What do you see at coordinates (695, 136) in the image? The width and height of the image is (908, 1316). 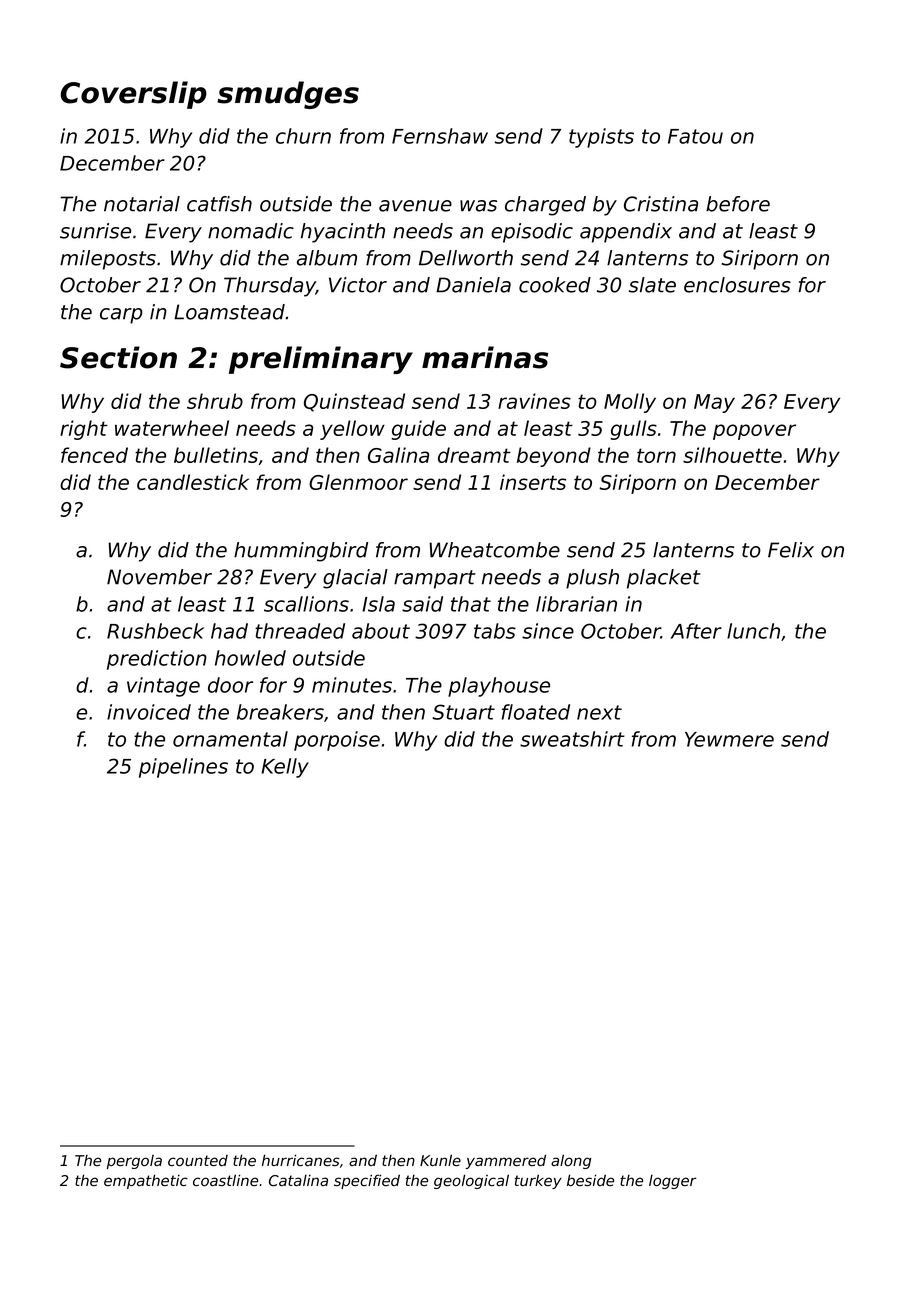 I see `Fatou` at bounding box center [695, 136].
